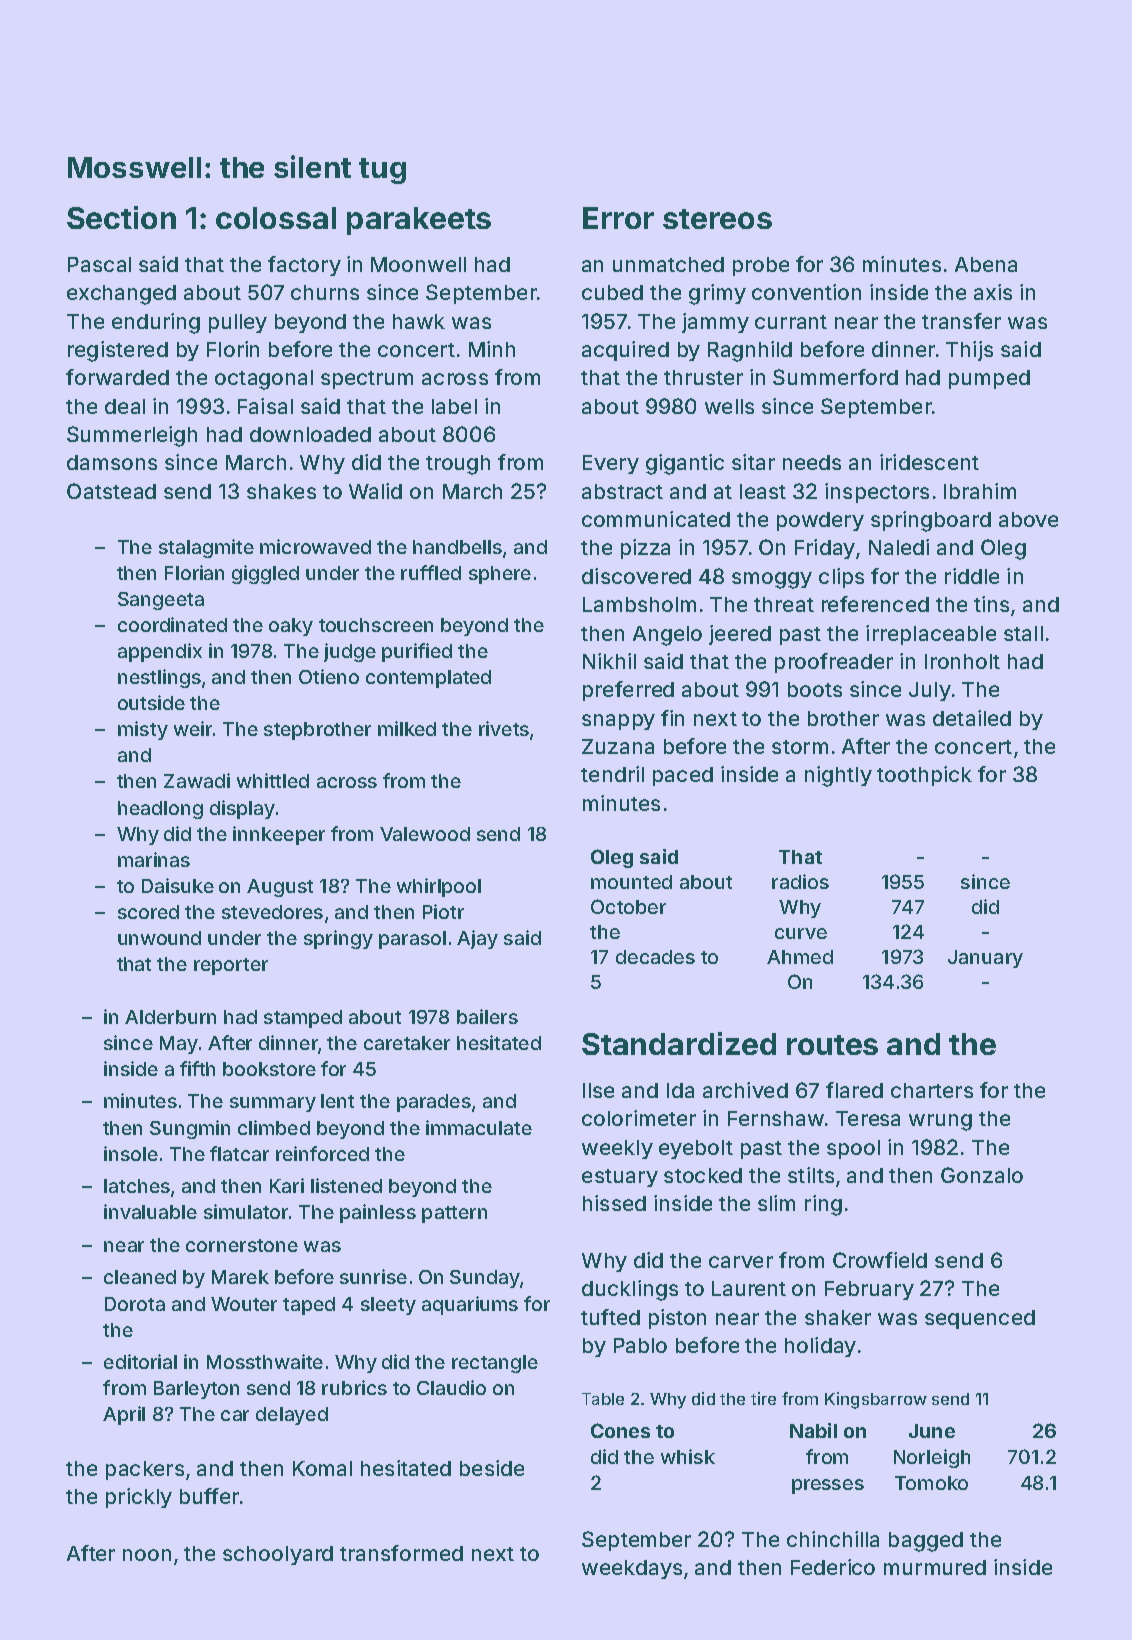  Describe the element at coordinates (986, 264) in the page. I see `Abena` at that location.
